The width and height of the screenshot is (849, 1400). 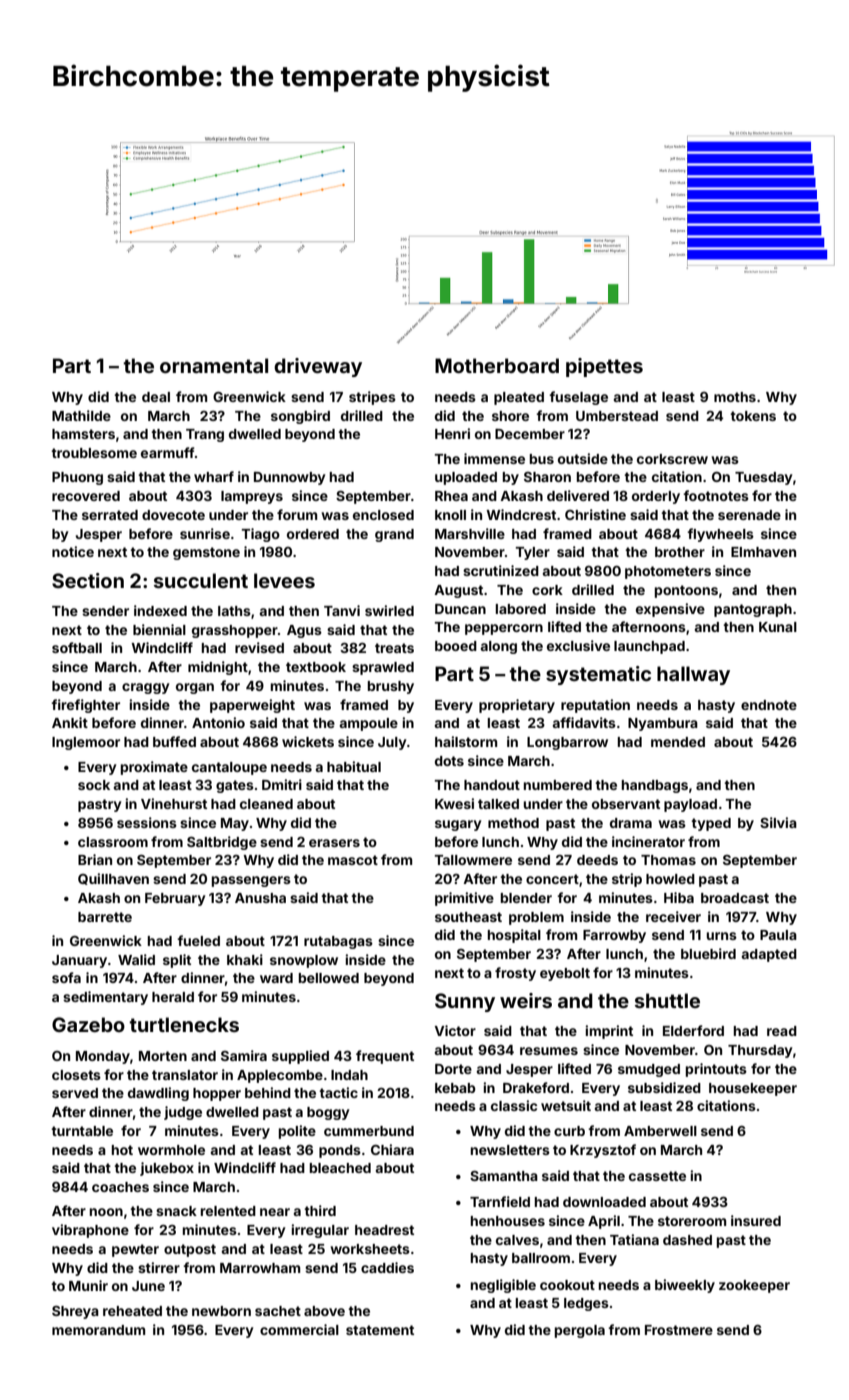 I want to click on Samira, so click(x=244, y=1055).
